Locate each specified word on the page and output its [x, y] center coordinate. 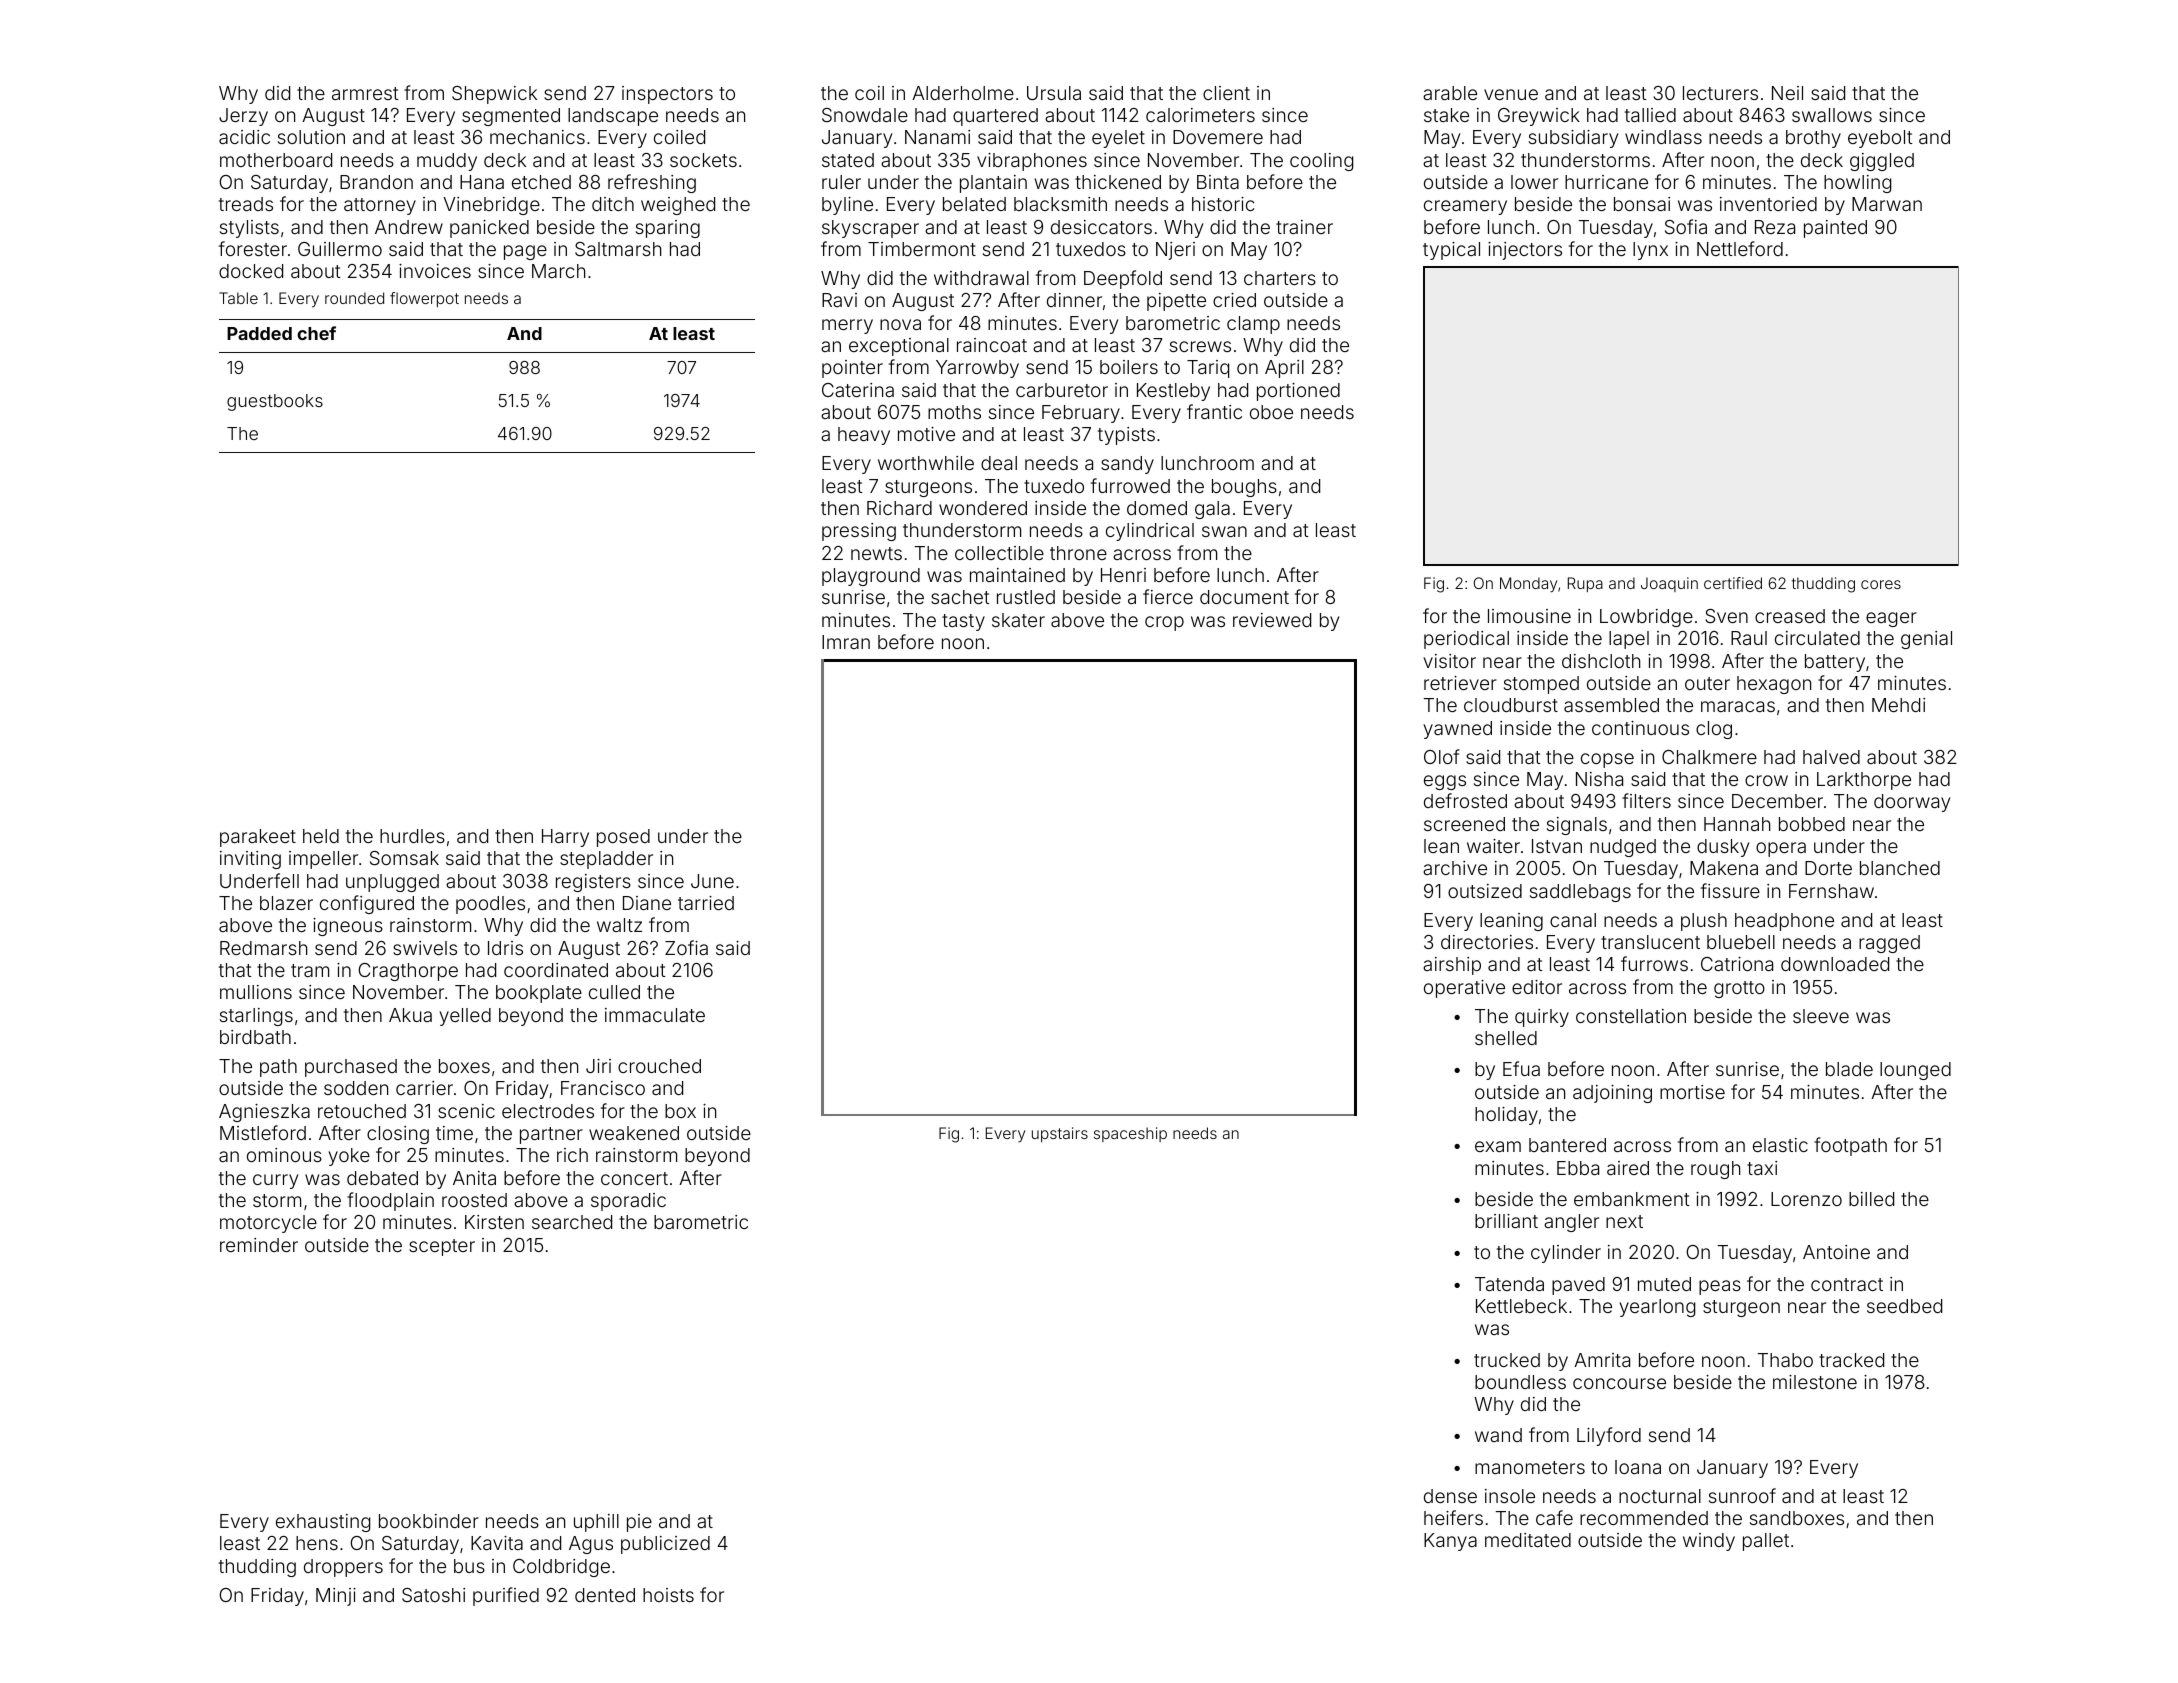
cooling [1321, 162]
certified [1733, 583]
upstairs [1060, 1134]
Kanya [1450, 1542]
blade [1849, 1069]
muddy [447, 162]
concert [634, 1178]
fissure [1730, 890]
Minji [336, 1597]
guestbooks [275, 402]
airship [1452, 966]
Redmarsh [263, 948]
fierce [1168, 596]
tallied [1650, 115]
